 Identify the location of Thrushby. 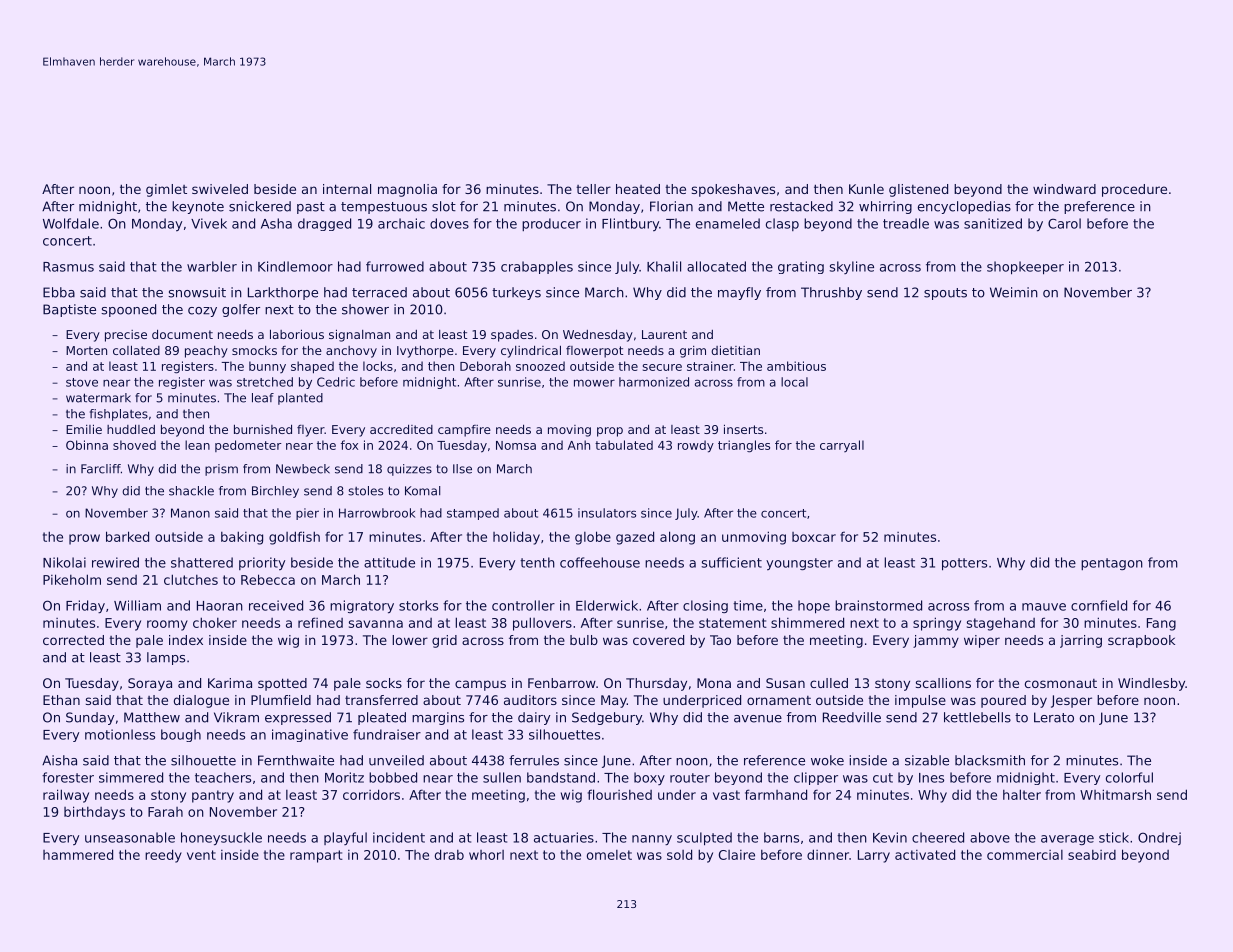
(831, 293).
